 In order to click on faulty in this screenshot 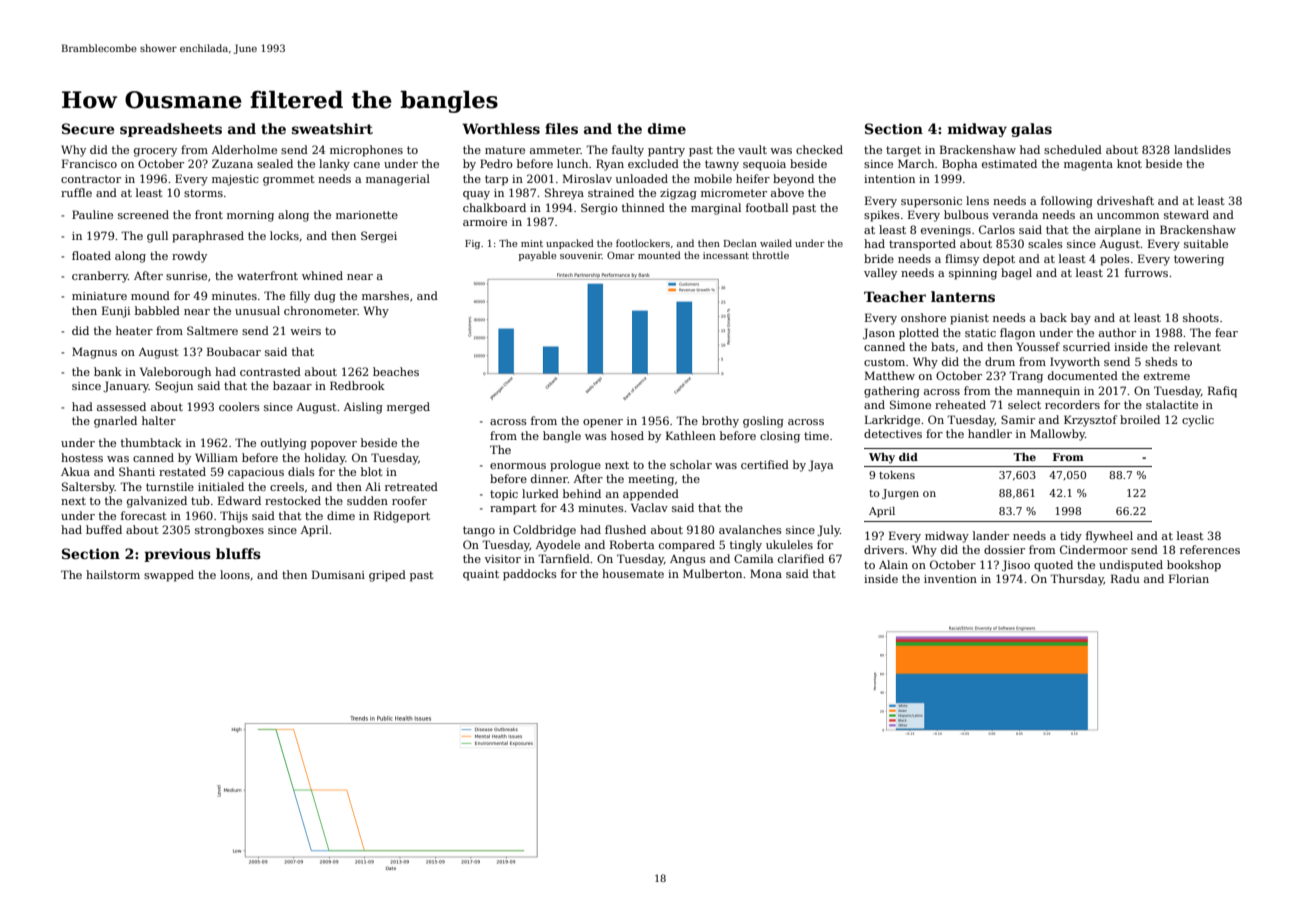, I will do `click(628, 151)`.
